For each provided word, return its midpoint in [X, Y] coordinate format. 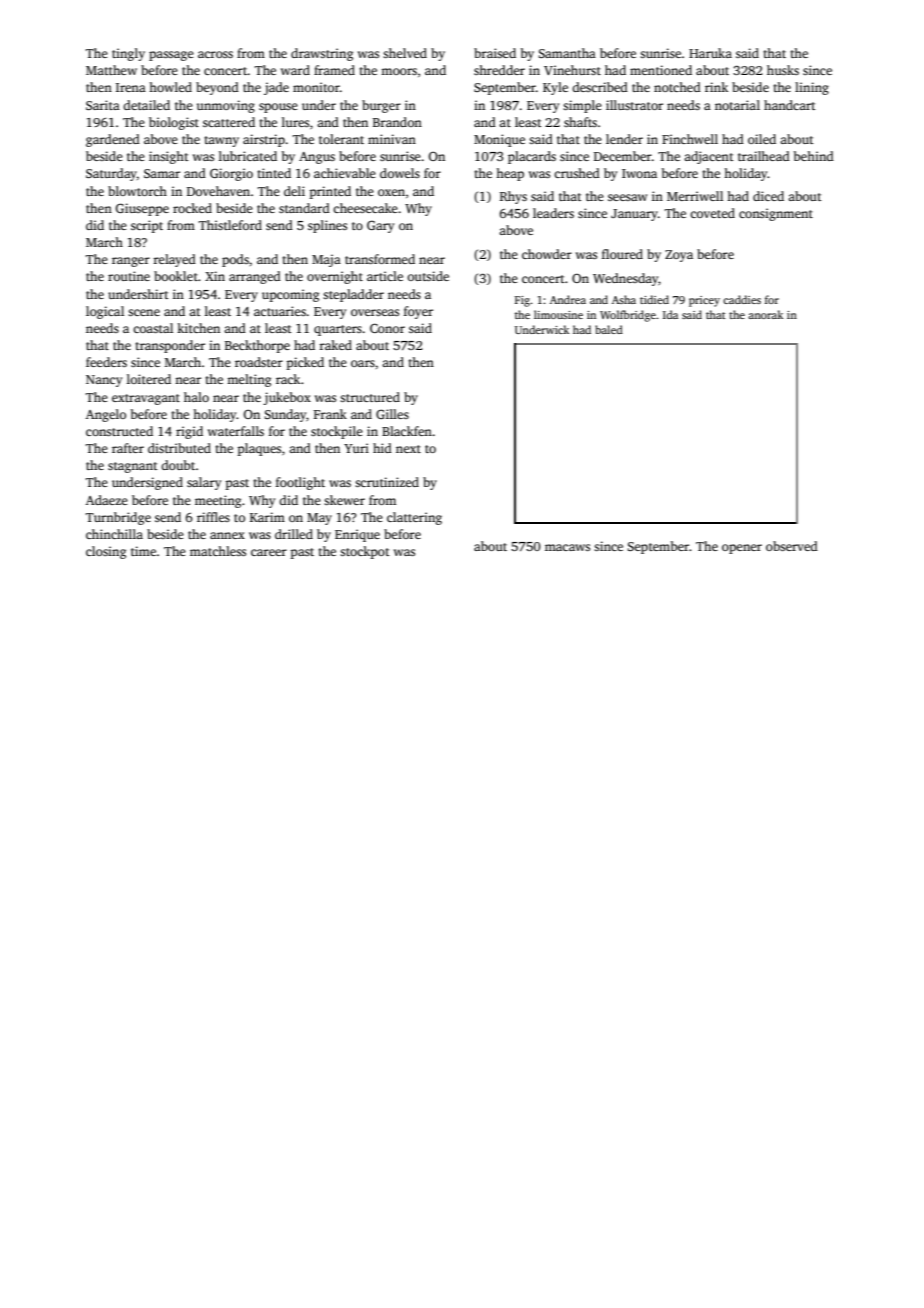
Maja [326, 260]
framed [334, 70]
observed [792, 546]
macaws [567, 547]
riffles [213, 517]
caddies [742, 299]
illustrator [634, 105]
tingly [128, 54]
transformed [380, 259]
